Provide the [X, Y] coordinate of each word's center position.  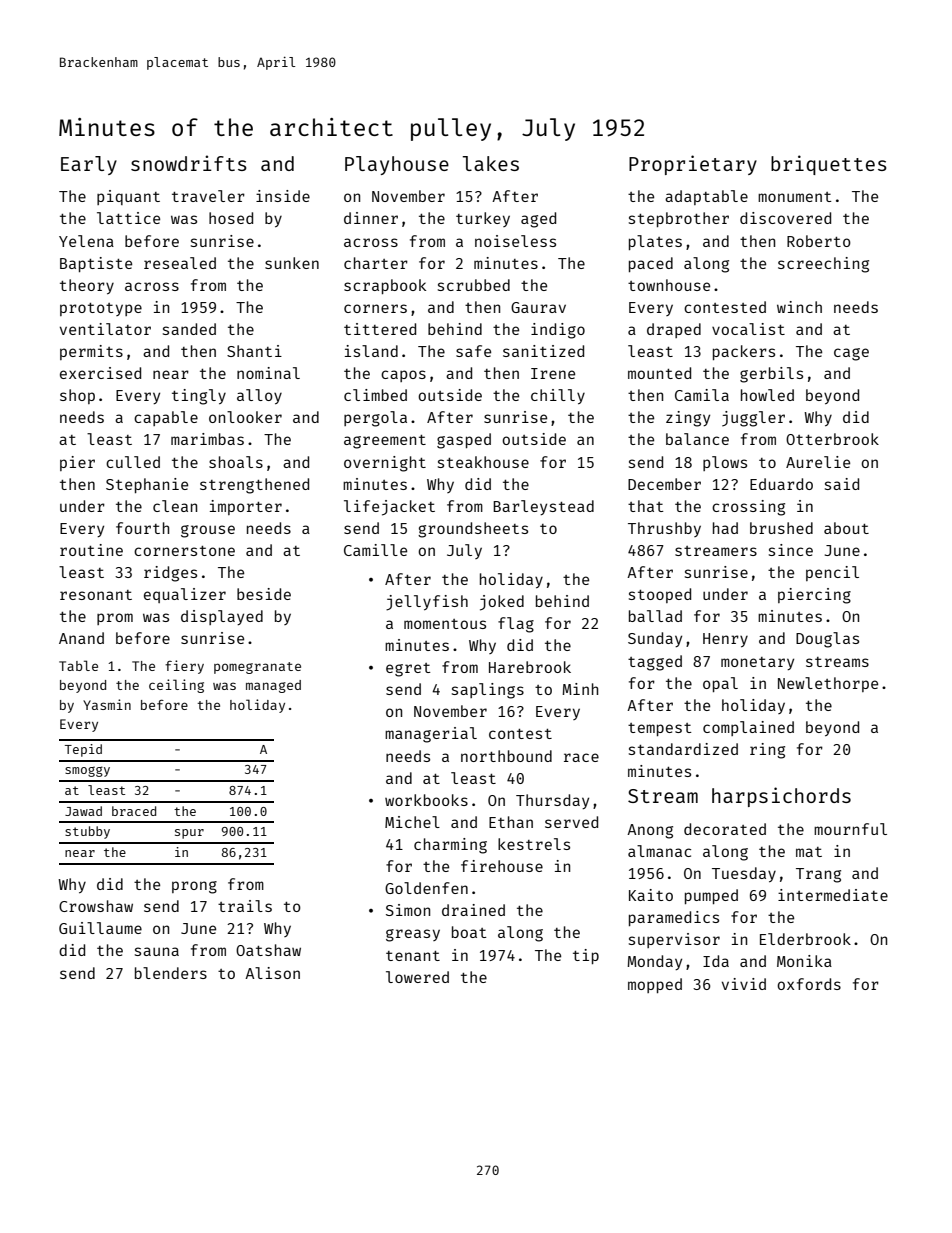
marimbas [207, 439]
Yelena [86, 241]
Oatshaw [268, 950]
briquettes [829, 165]
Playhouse [397, 165]
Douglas [827, 640]
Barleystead [543, 507]
